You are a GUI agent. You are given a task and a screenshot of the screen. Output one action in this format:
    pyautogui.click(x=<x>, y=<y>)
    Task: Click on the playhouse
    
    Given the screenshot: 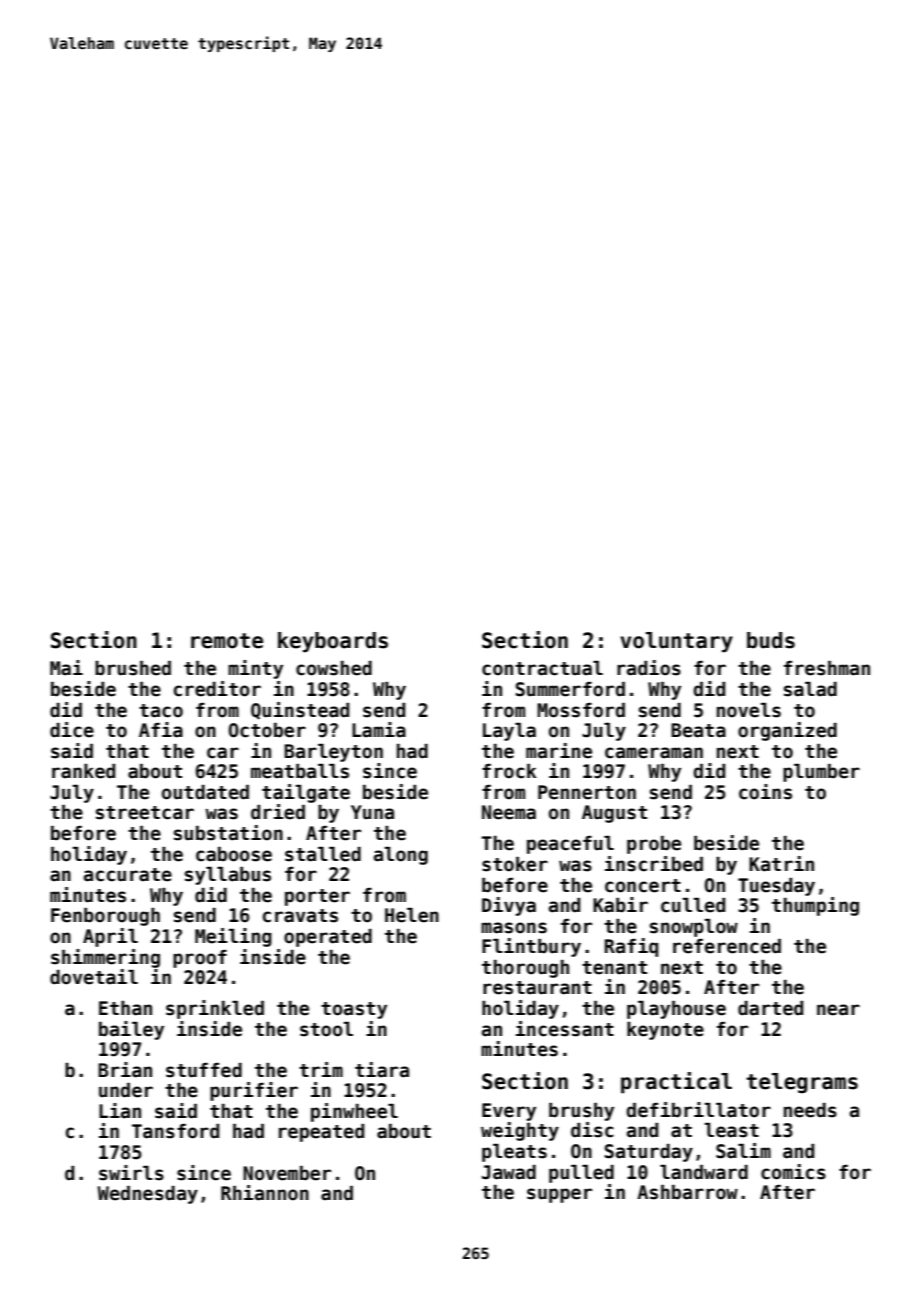 What is the action you would take?
    pyautogui.click(x=676, y=1010)
